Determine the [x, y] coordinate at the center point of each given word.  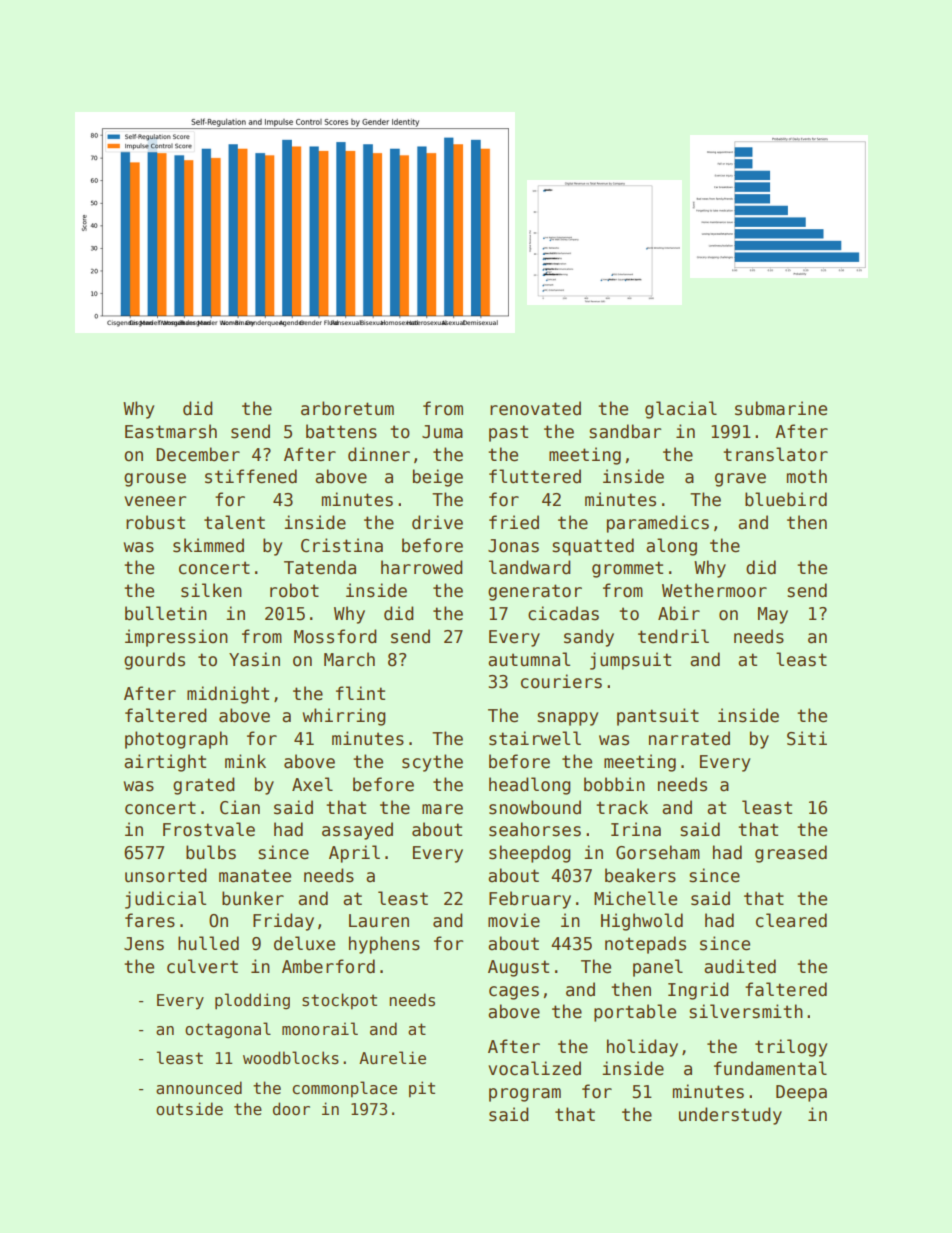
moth [807, 476]
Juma [442, 432]
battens [341, 431]
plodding [252, 1001]
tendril [673, 636]
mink [245, 761]
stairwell [535, 738]
